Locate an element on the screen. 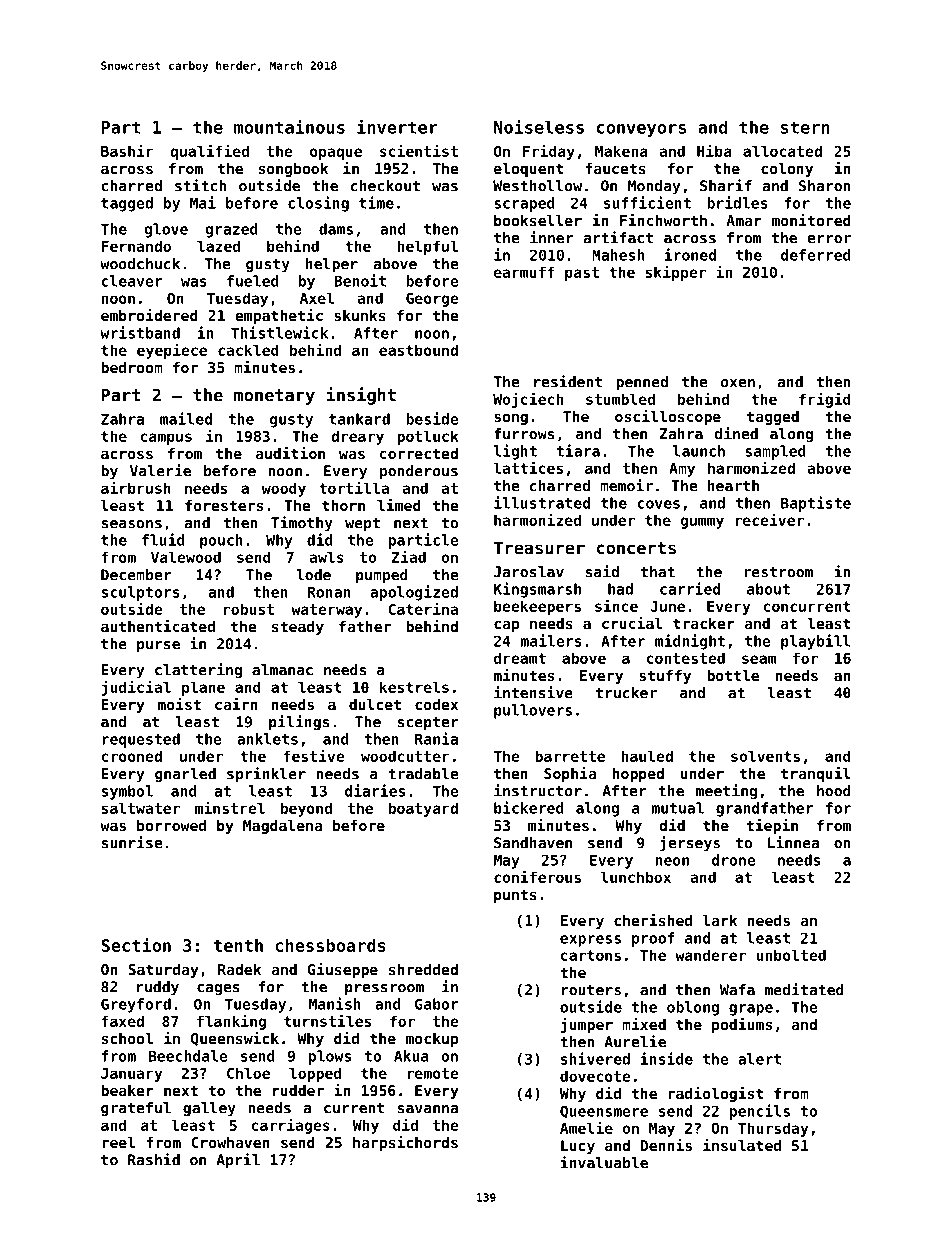 Image resolution: width=952 pixels, height=1233 pixels. savanna is located at coordinates (428, 1109).
